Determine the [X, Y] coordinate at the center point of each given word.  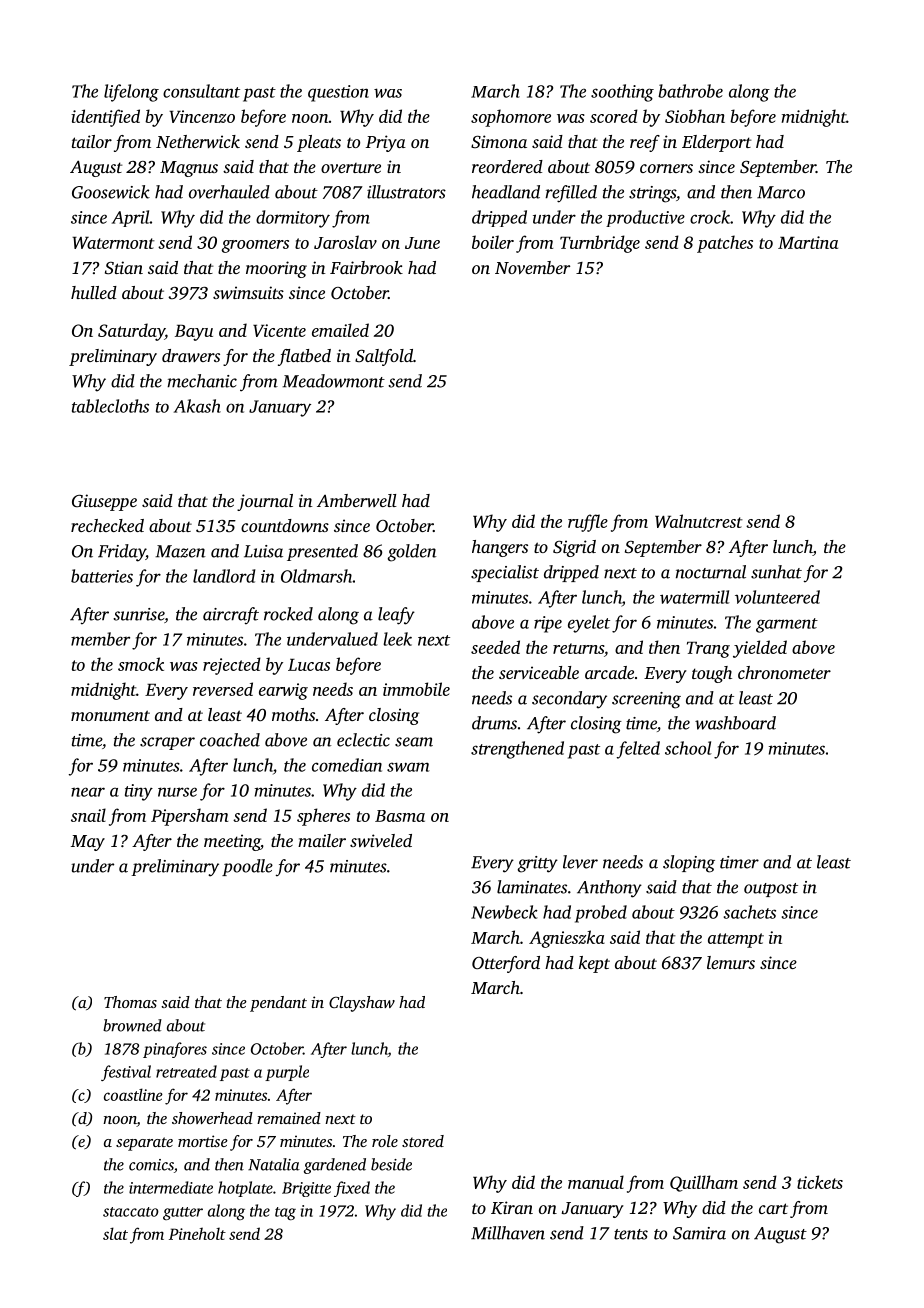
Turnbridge [600, 244]
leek [397, 639]
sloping [689, 864]
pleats [319, 143]
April [131, 218]
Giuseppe [104, 502]
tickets [820, 1182]
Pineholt [197, 1233]
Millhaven [508, 1233]
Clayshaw [362, 1004]
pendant [278, 1004]
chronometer [784, 672]
